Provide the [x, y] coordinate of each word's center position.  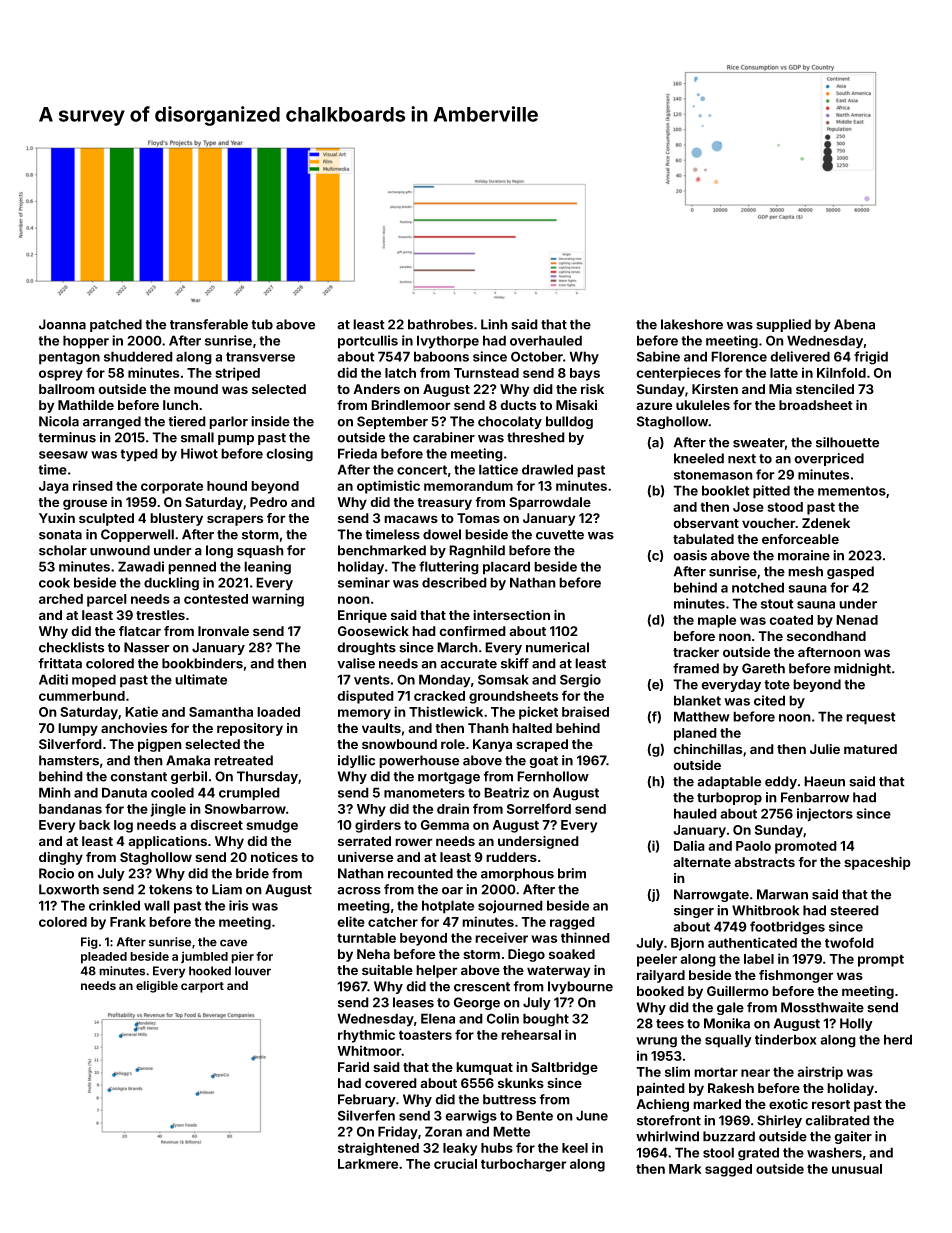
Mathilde [86, 405]
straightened [378, 1149]
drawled [547, 469]
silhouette [847, 442]
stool [718, 1152]
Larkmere [368, 1164]
